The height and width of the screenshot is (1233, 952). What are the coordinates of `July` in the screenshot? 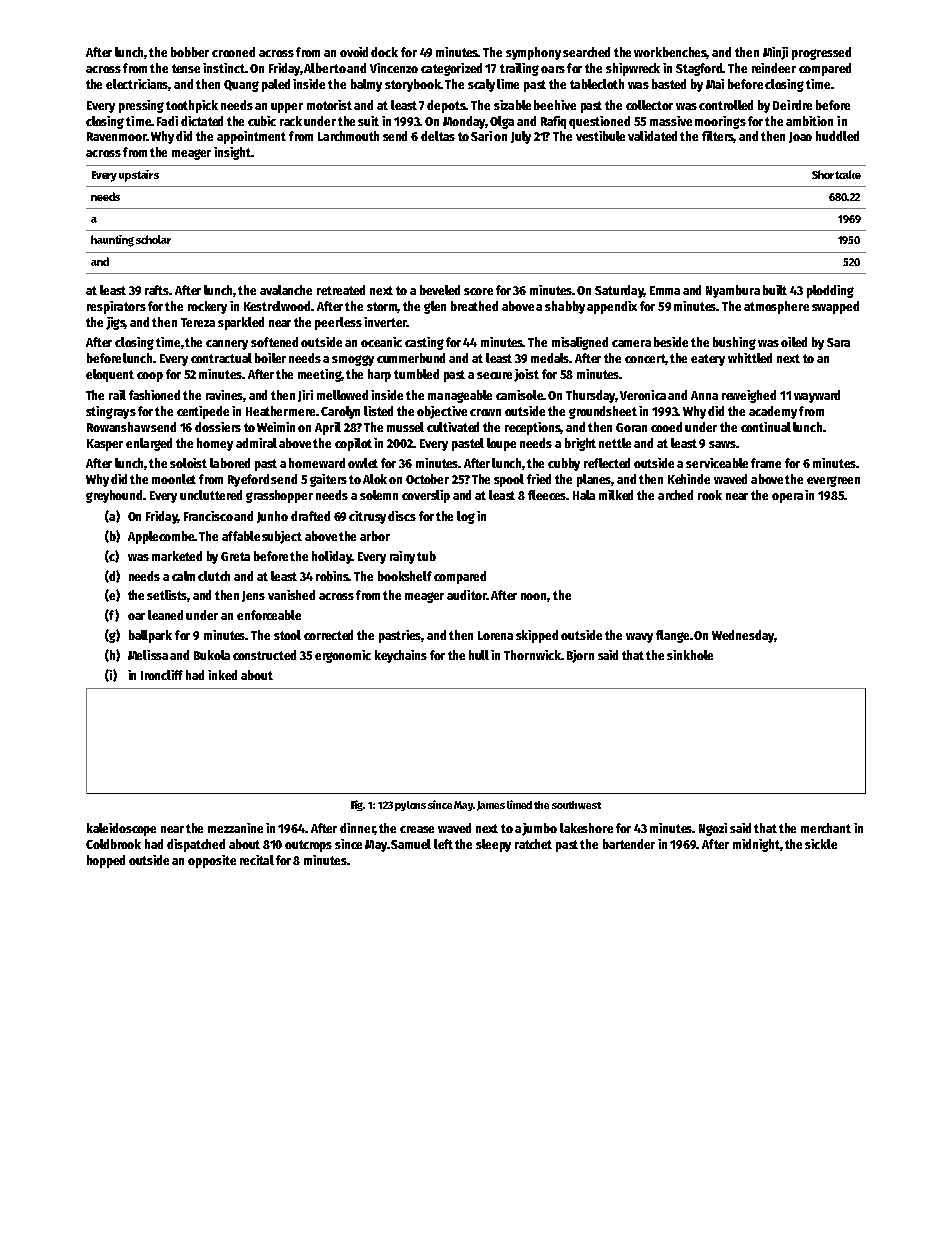 It's located at (521, 137).
